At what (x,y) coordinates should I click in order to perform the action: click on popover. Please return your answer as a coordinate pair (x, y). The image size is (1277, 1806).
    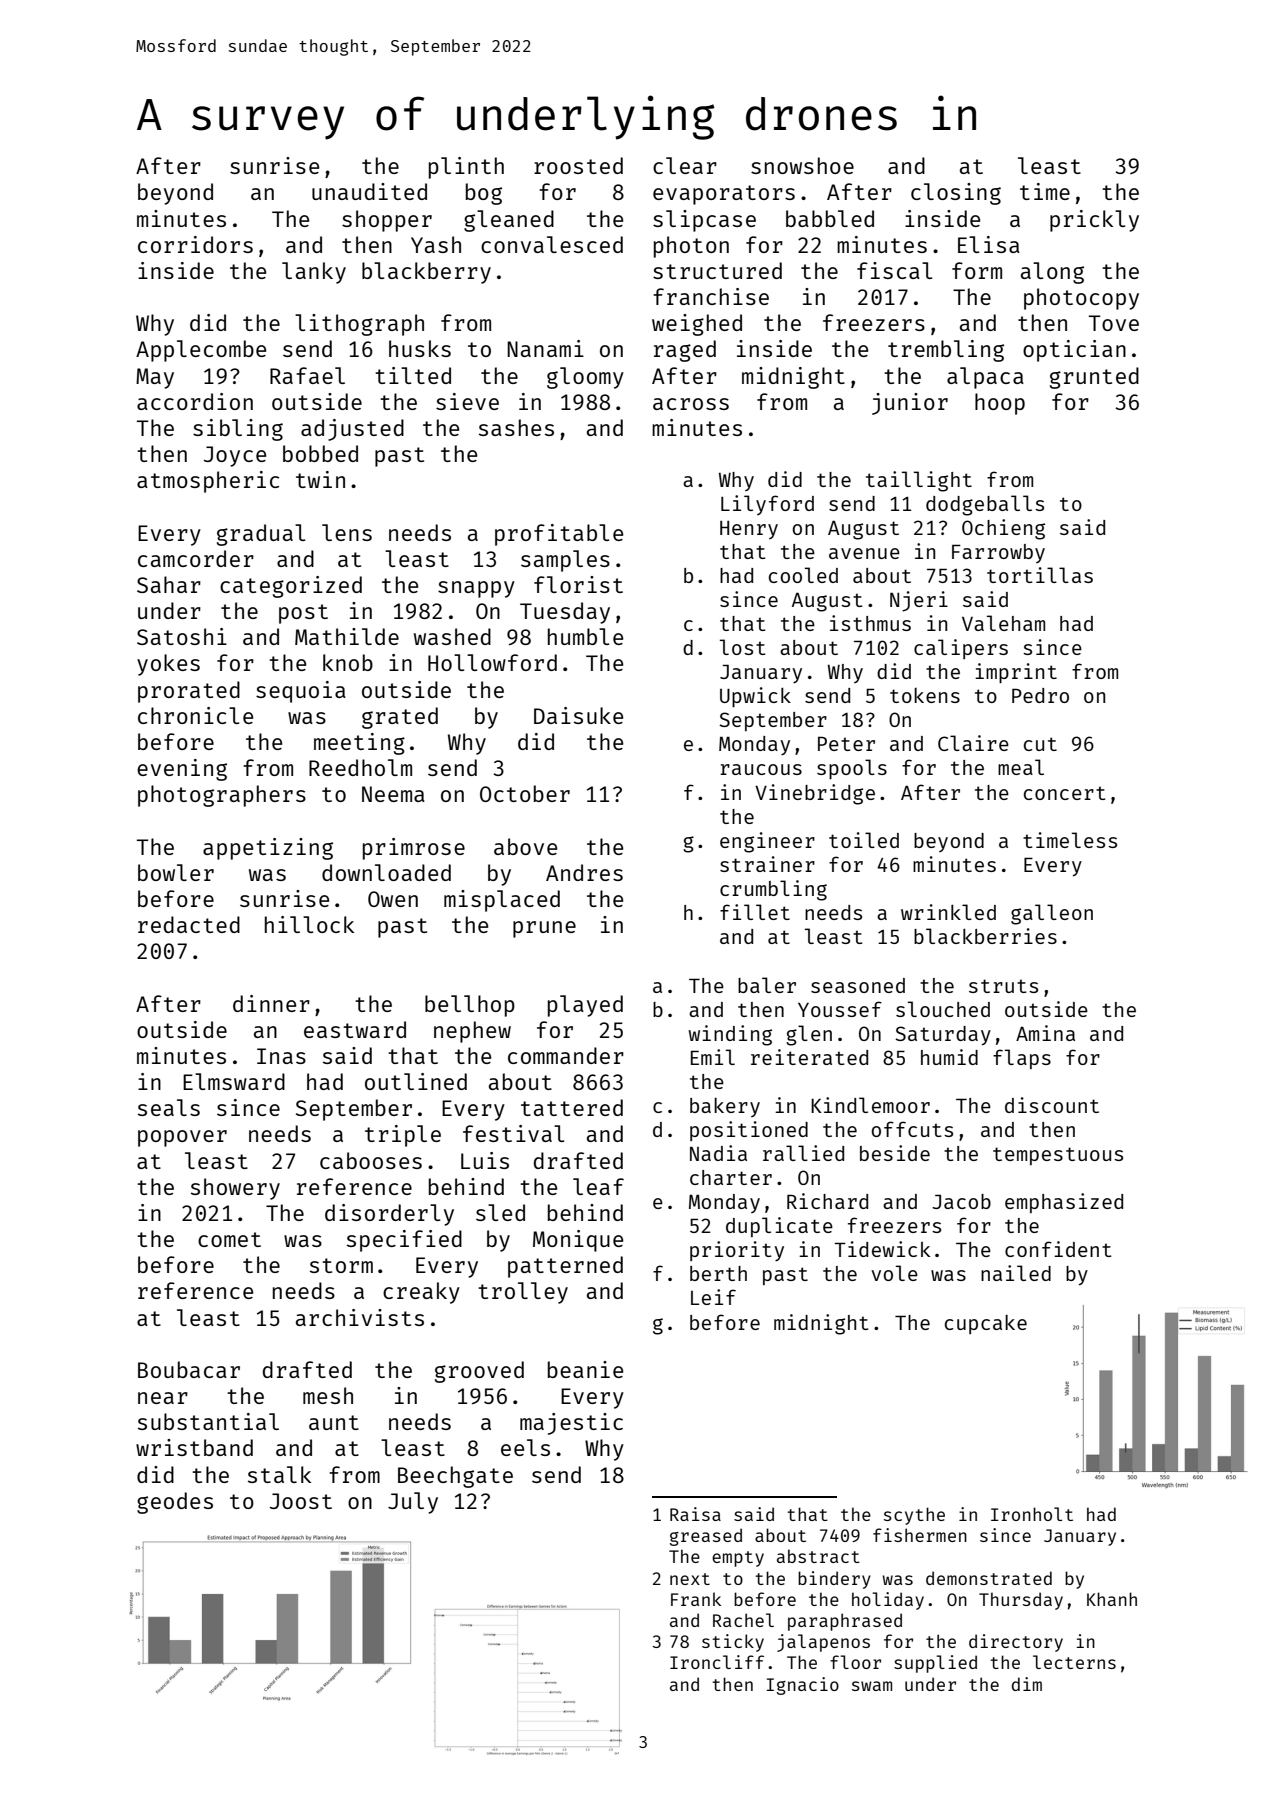
    Looking at the image, I should click on (182, 1138).
